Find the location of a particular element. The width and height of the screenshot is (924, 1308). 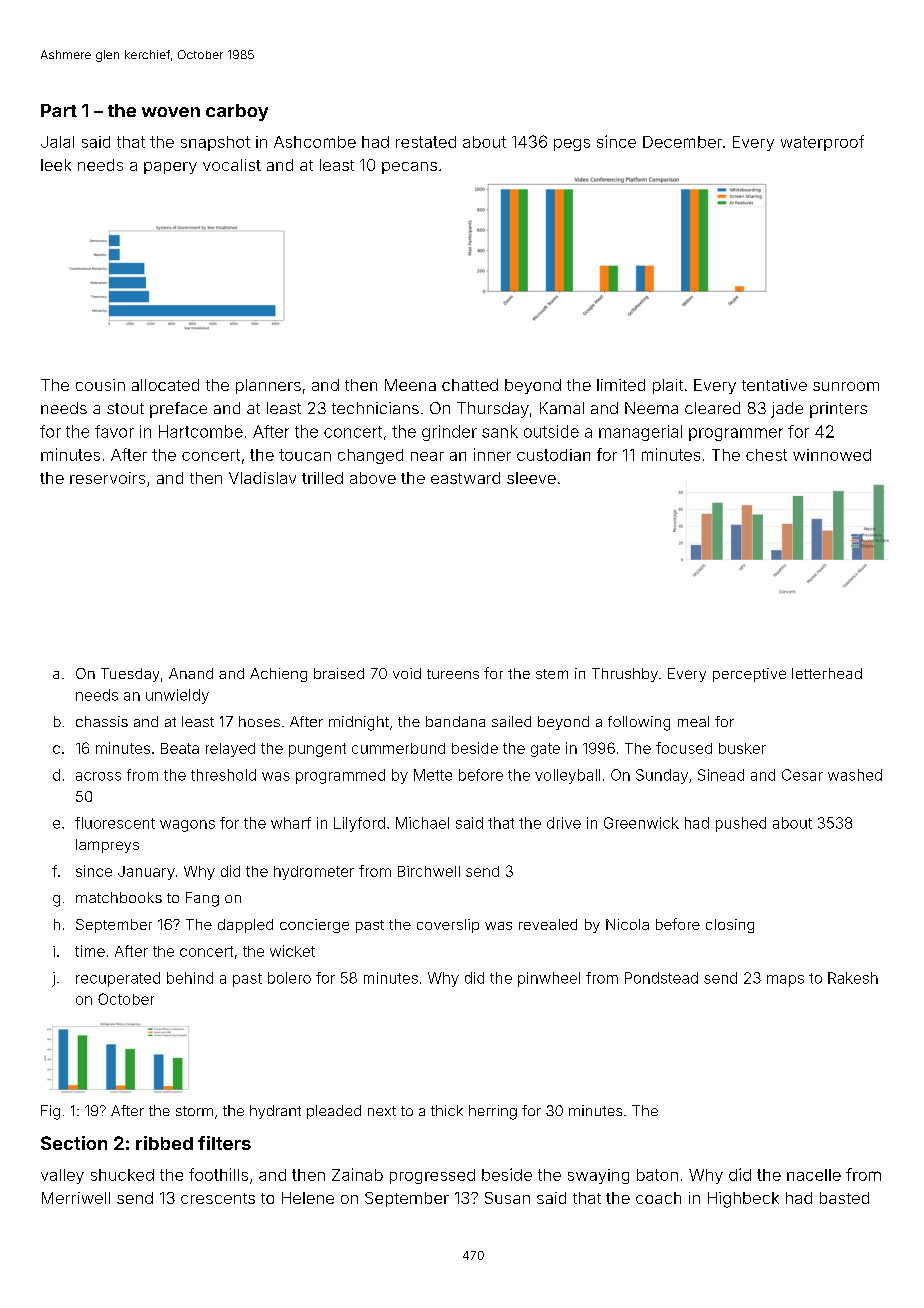

pinwheel is located at coordinates (549, 979).
